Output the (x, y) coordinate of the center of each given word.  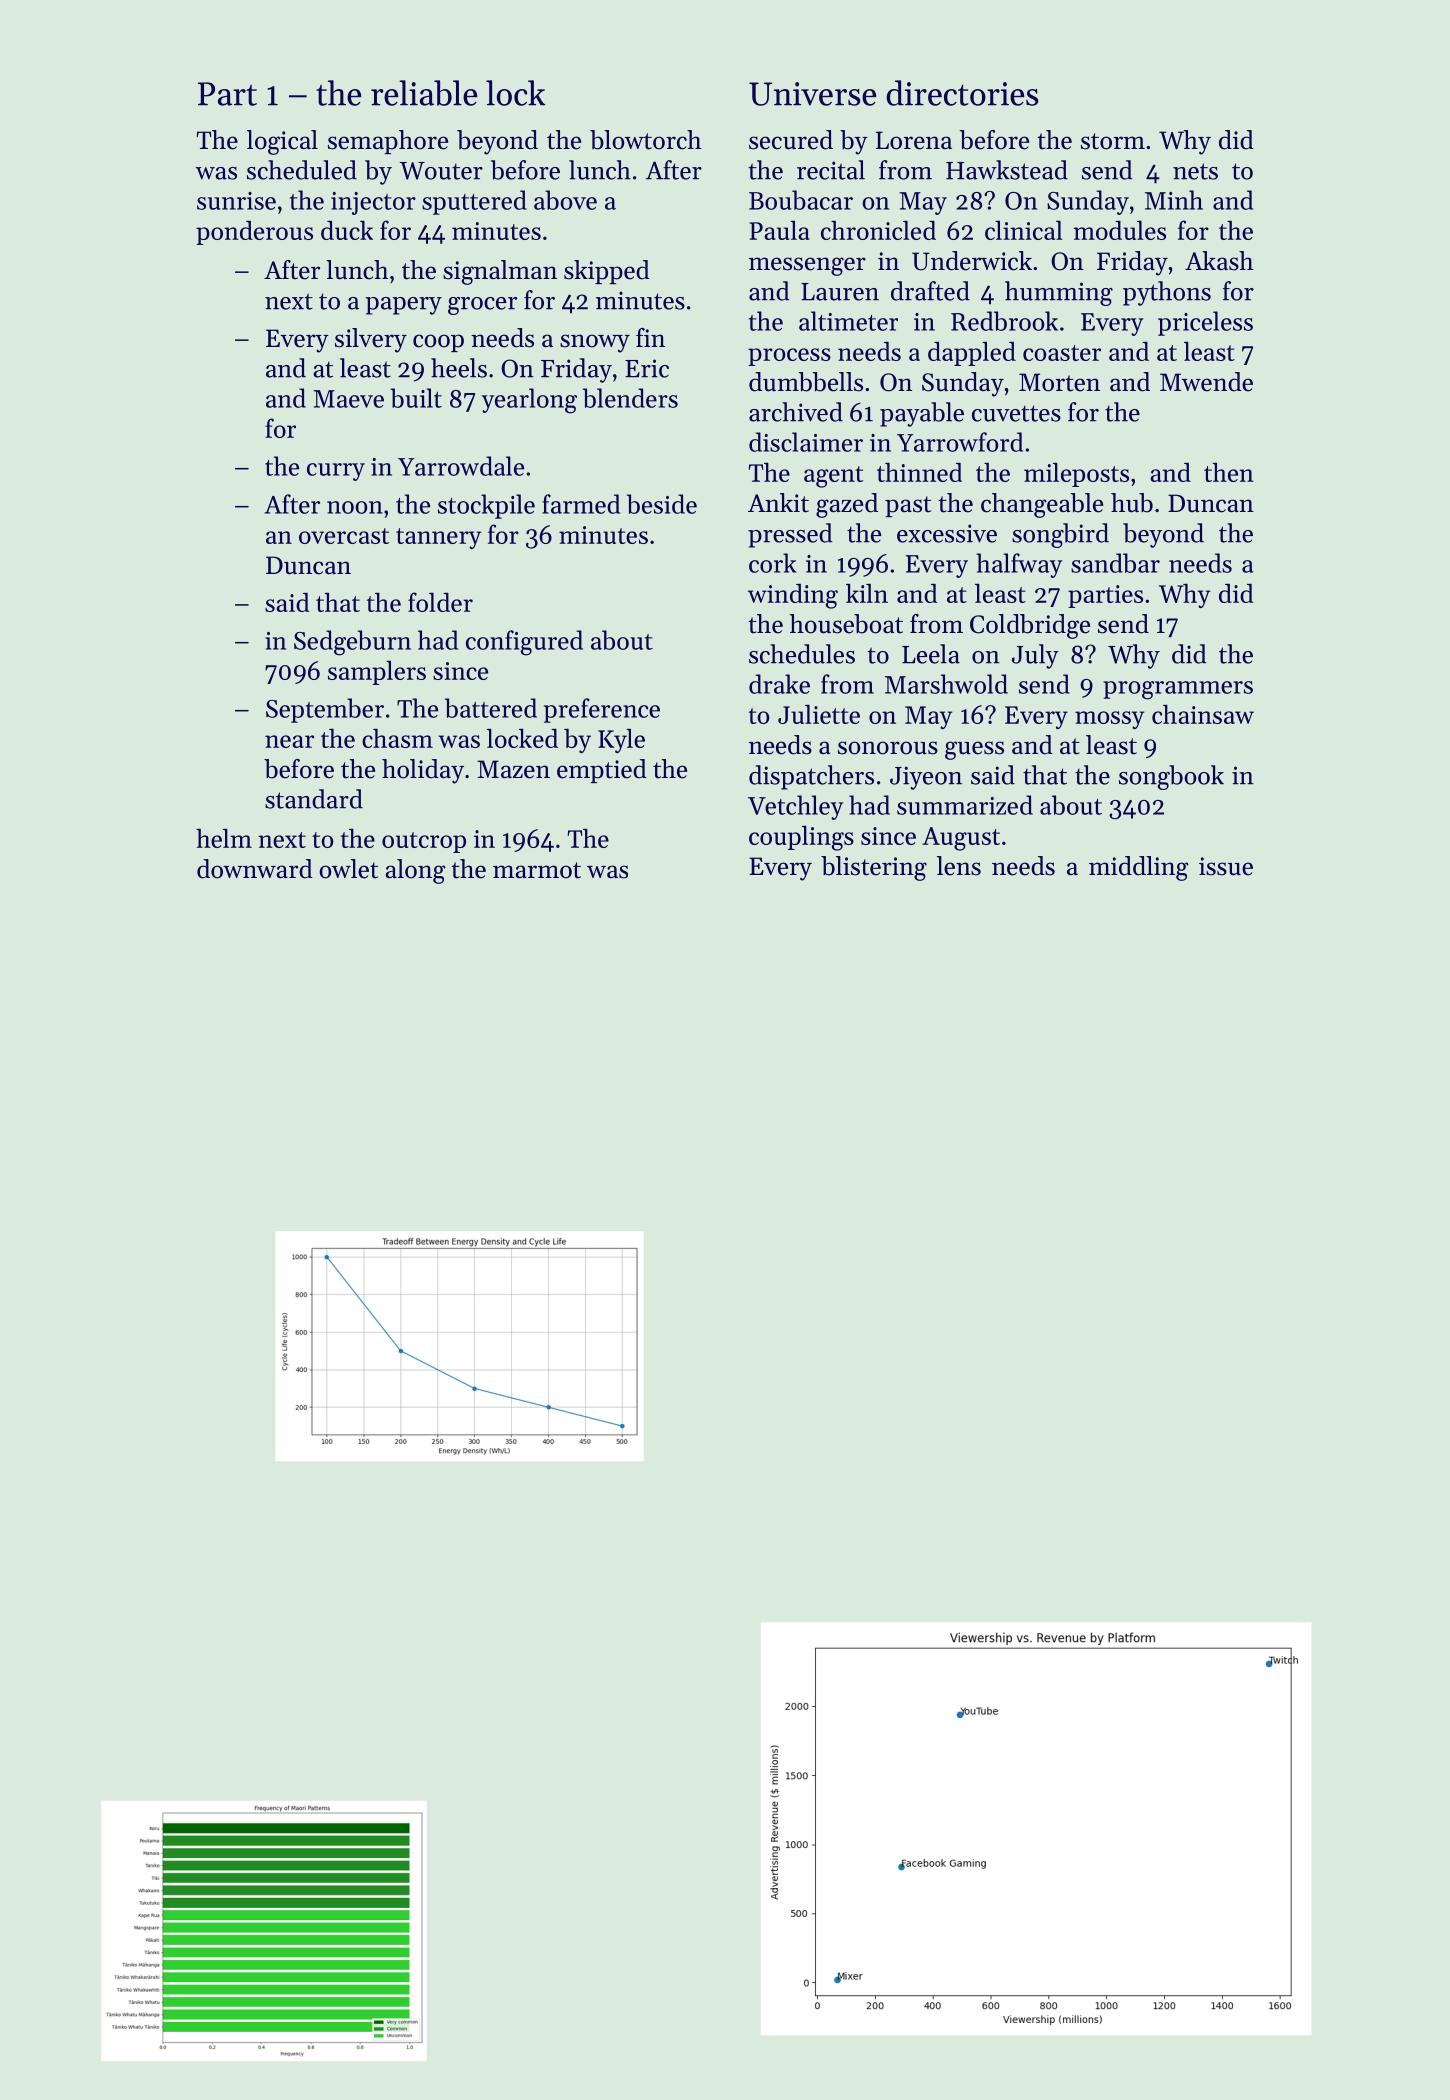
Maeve (348, 399)
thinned (919, 472)
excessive (947, 533)
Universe (812, 94)
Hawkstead (1007, 170)
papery (404, 306)
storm (1113, 141)
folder (440, 602)
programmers (1178, 690)
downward (255, 869)
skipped (607, 272)
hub (1132, 503)
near (289, 741)
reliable (424, 93)
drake (779, 684)
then (1229, 472)
